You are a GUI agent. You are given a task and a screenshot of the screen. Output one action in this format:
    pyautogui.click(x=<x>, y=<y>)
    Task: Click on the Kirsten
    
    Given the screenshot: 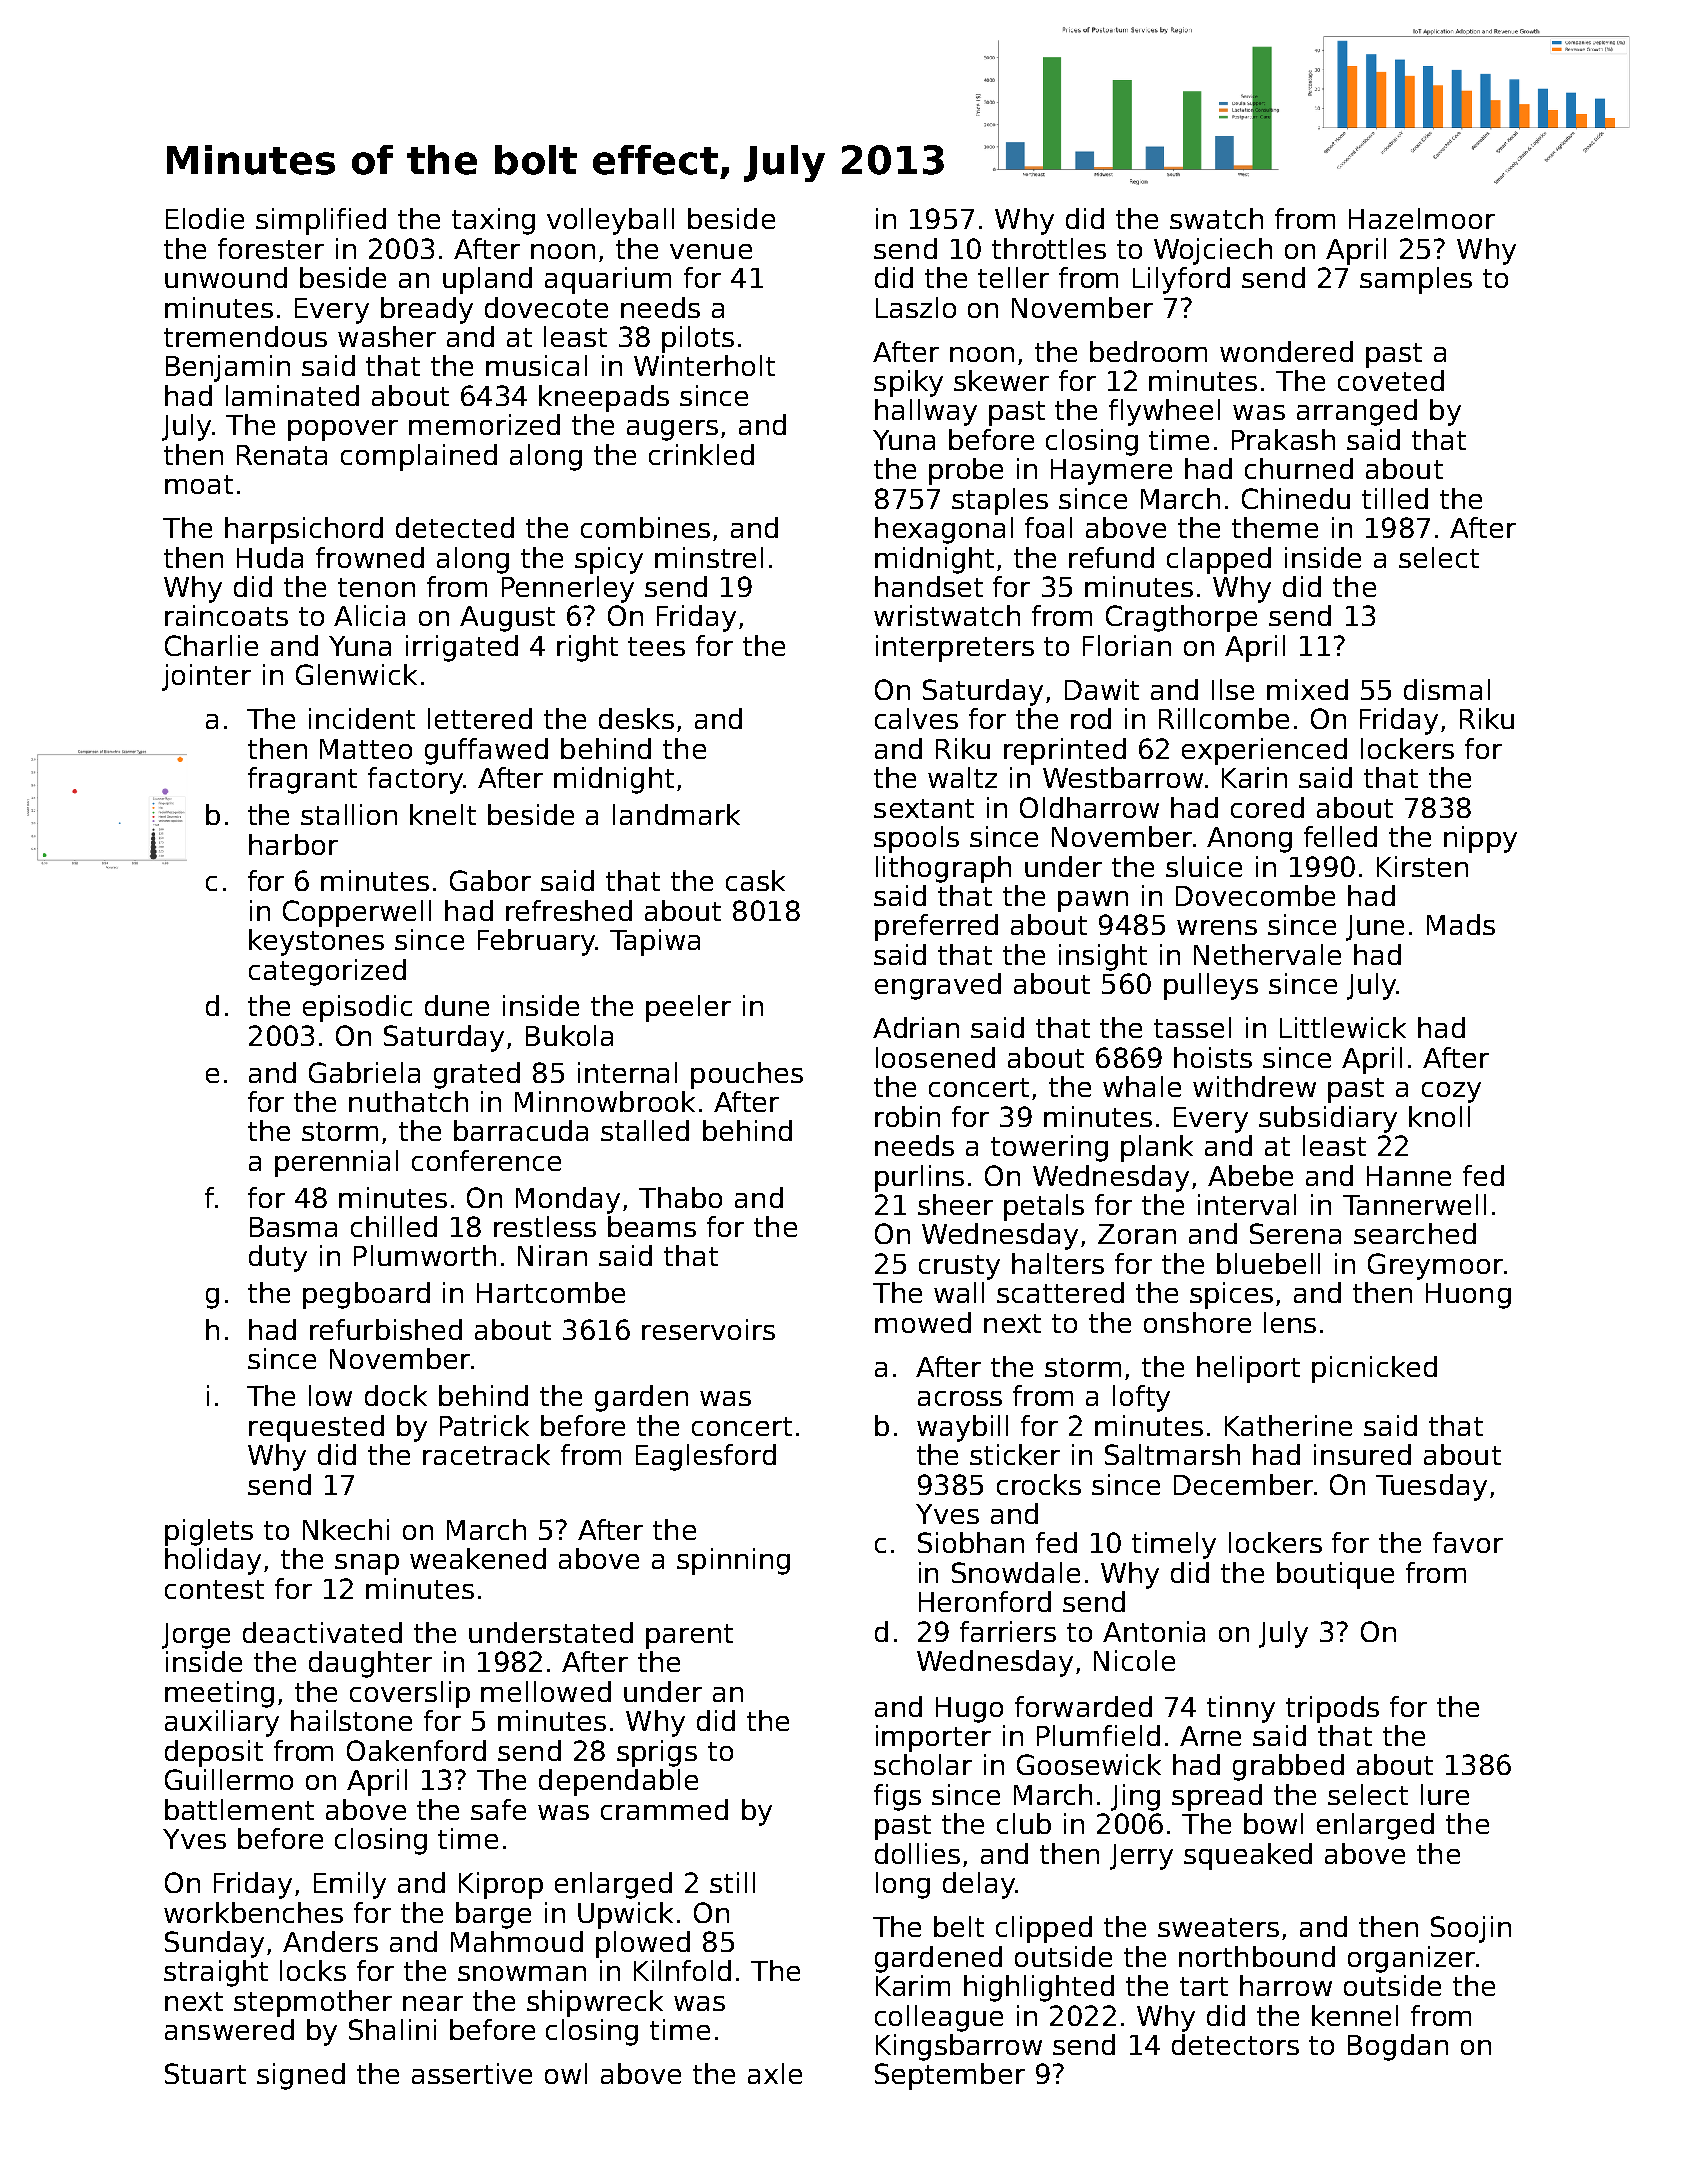 What is the action you would take?
    pyautogui.click(x=1422, y=866)
